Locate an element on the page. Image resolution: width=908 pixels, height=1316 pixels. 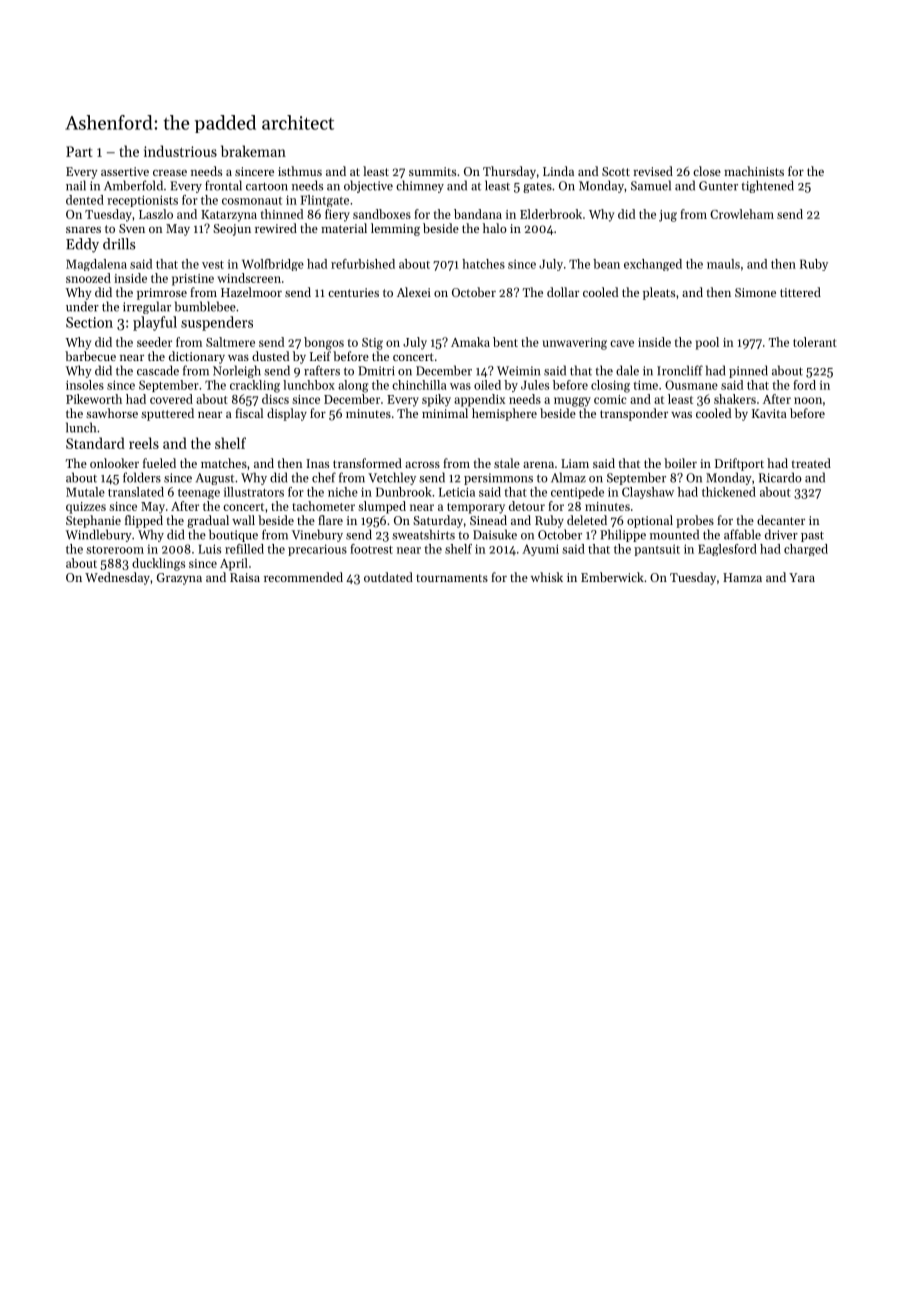
hemisphere is located at coordinates (504, 414).
